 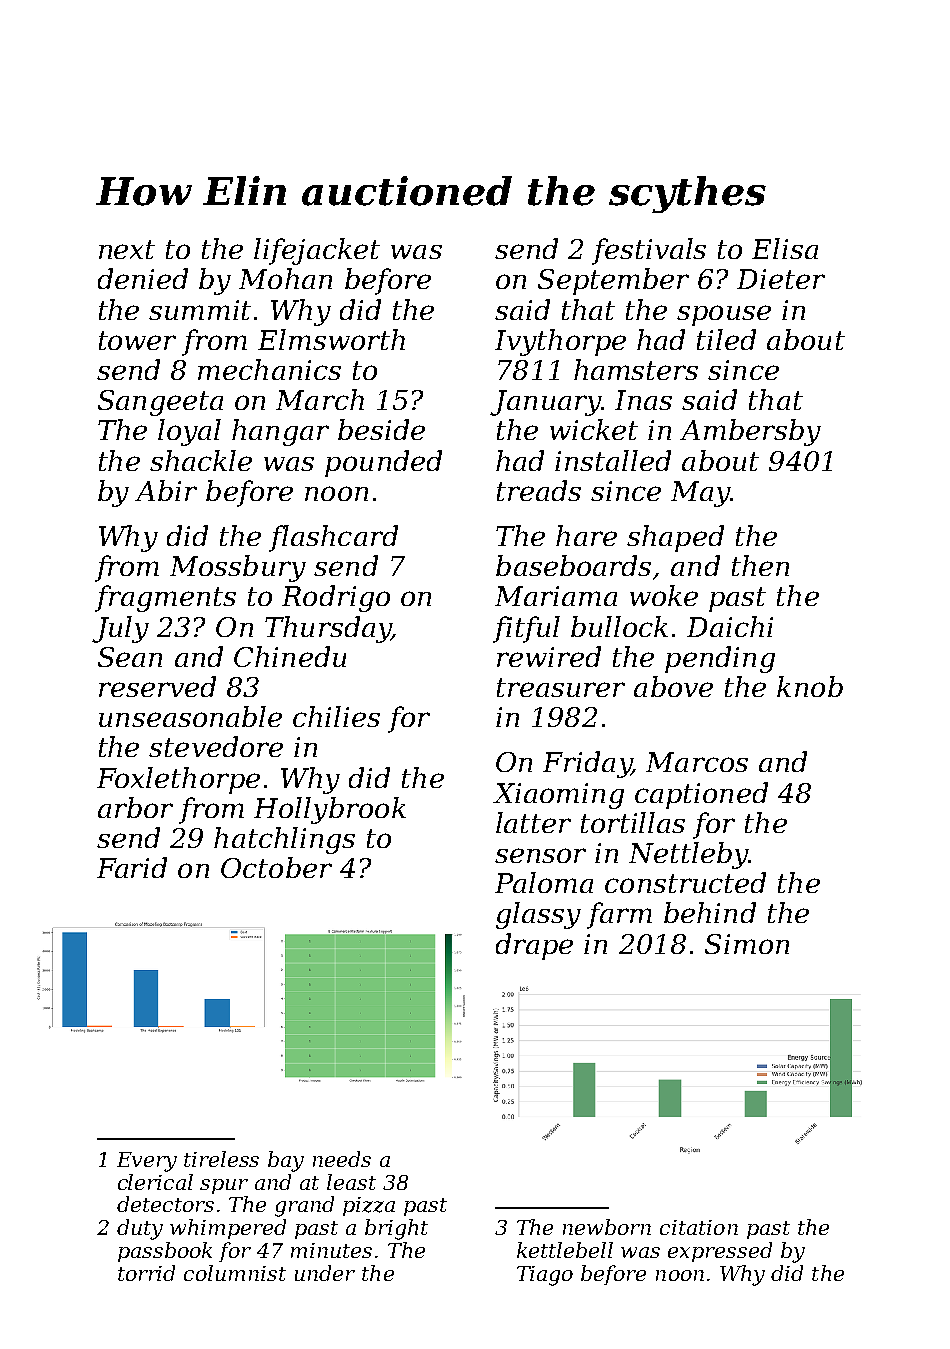 I want to click on Tiago, so click(x=545, y=1276).
